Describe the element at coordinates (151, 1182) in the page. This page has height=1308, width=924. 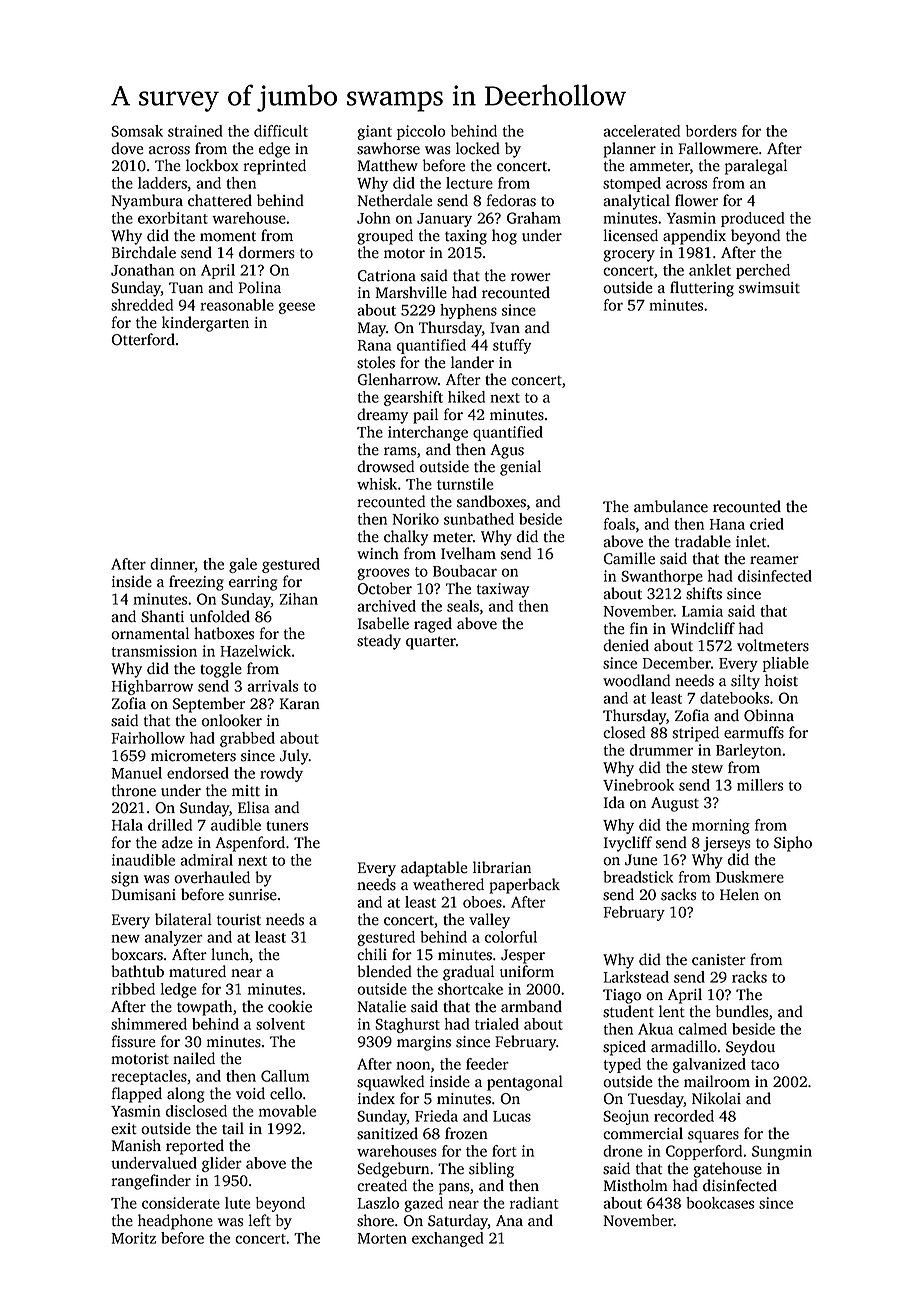
I see `rangefinder` at that location.
